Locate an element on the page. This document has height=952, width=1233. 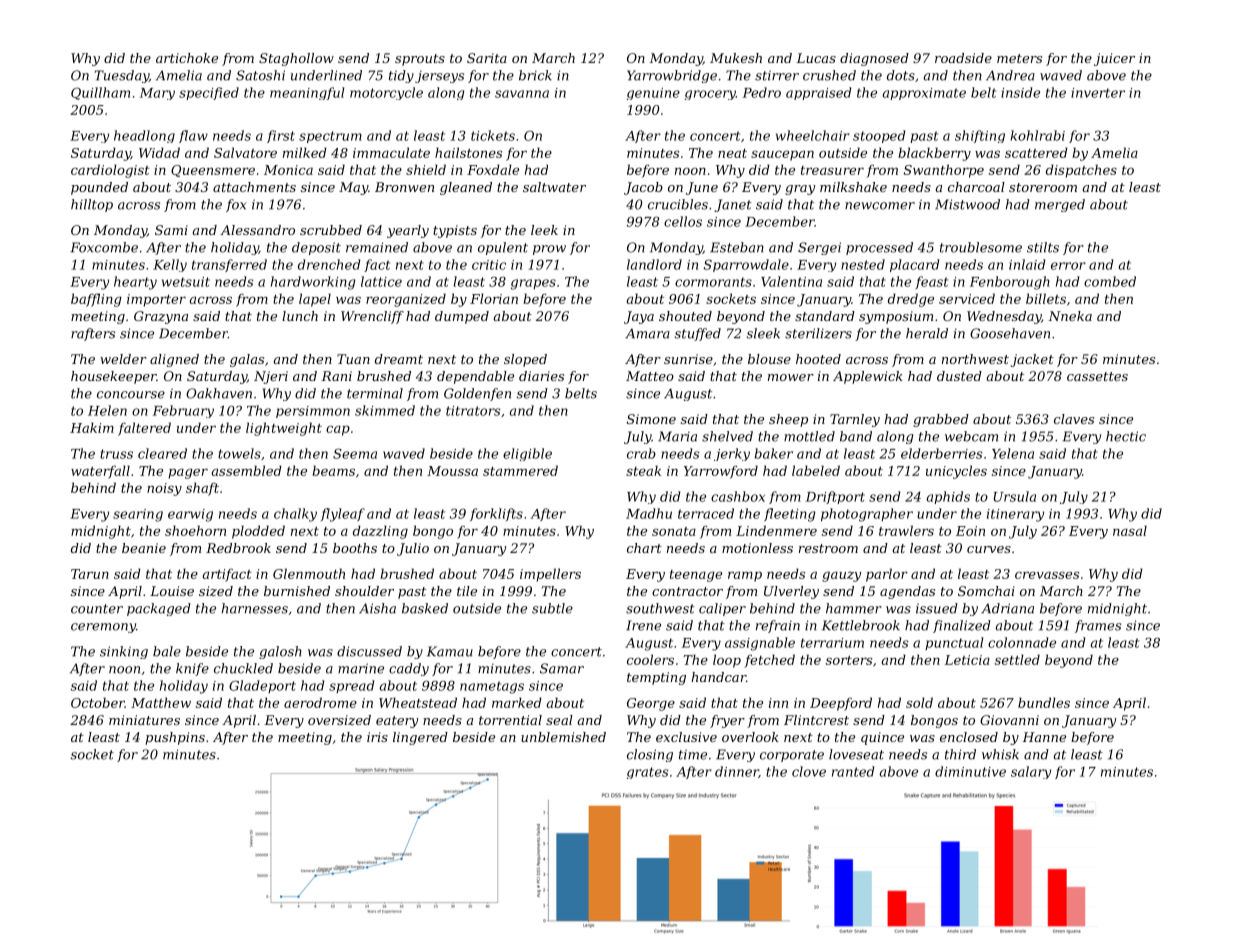
Louise is located at coordinates (172, 591).
